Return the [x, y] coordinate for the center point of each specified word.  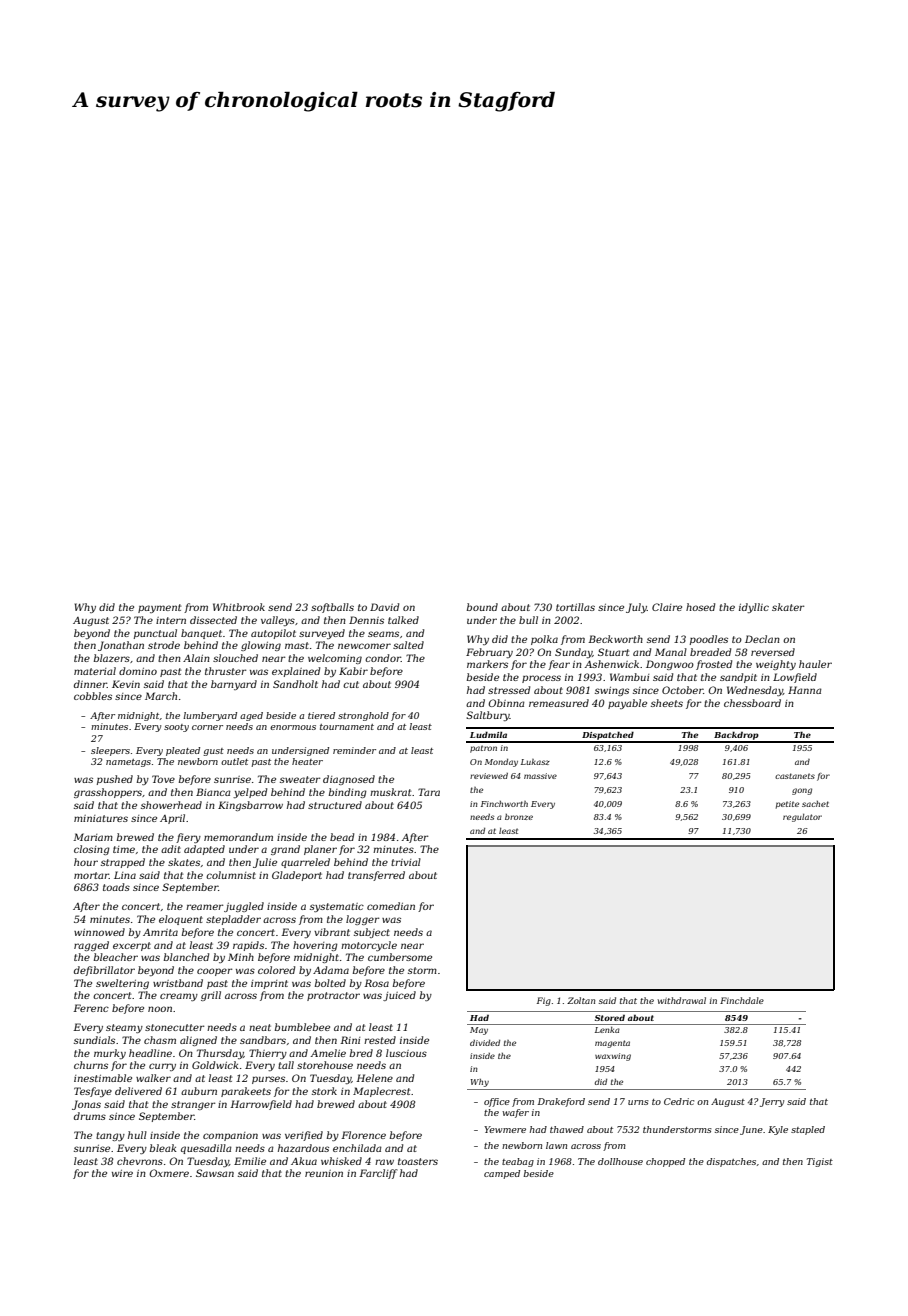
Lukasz [535, 762]
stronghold [363, 716]
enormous [293, 727]
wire [122, 1173]
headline [150, 1053]
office [497, 1102]
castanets [795, 776]
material [95, 671]
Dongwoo [670, 665]
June [751, 1130]
